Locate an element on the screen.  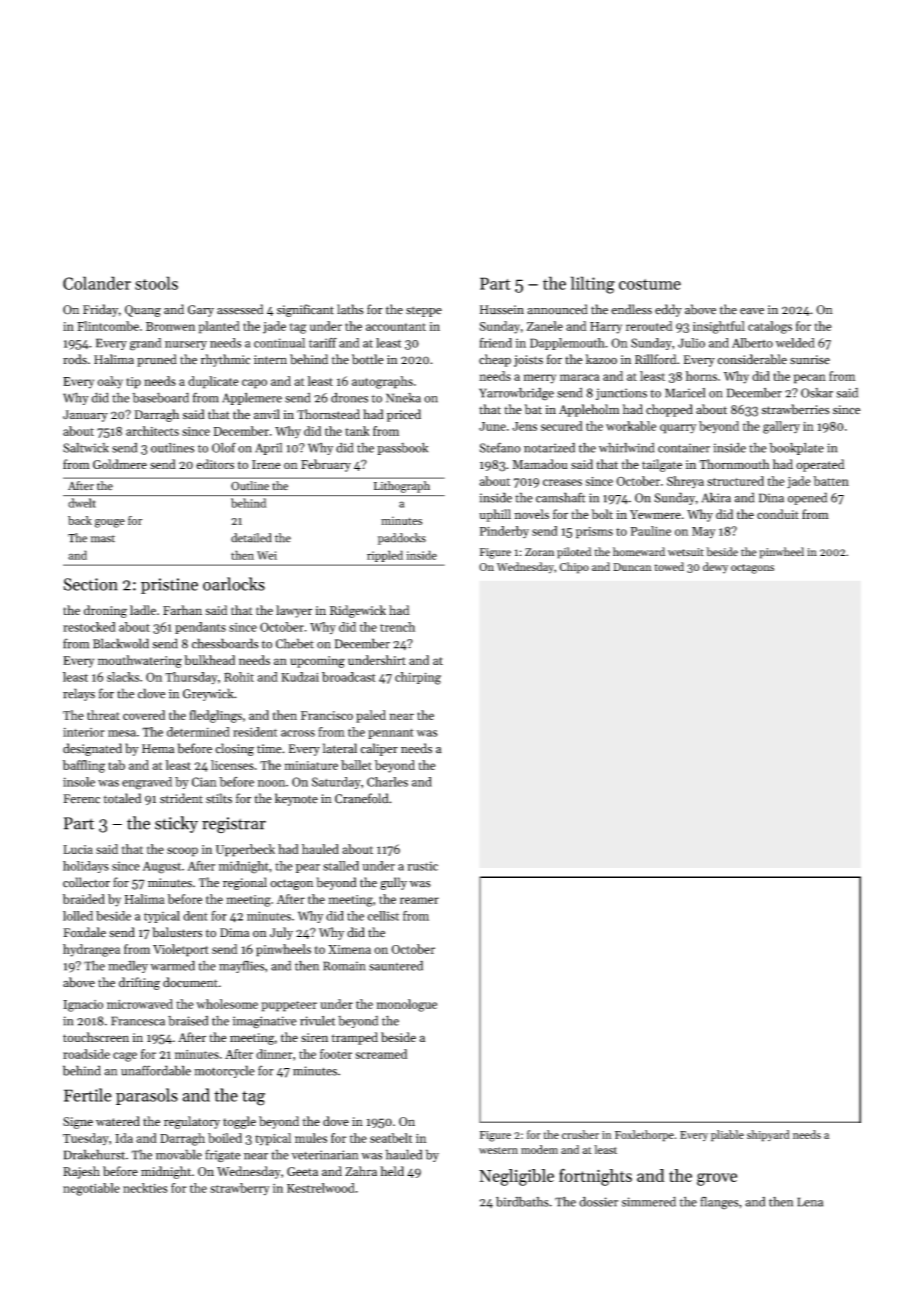
laths is located at coordinates (350, 309).
